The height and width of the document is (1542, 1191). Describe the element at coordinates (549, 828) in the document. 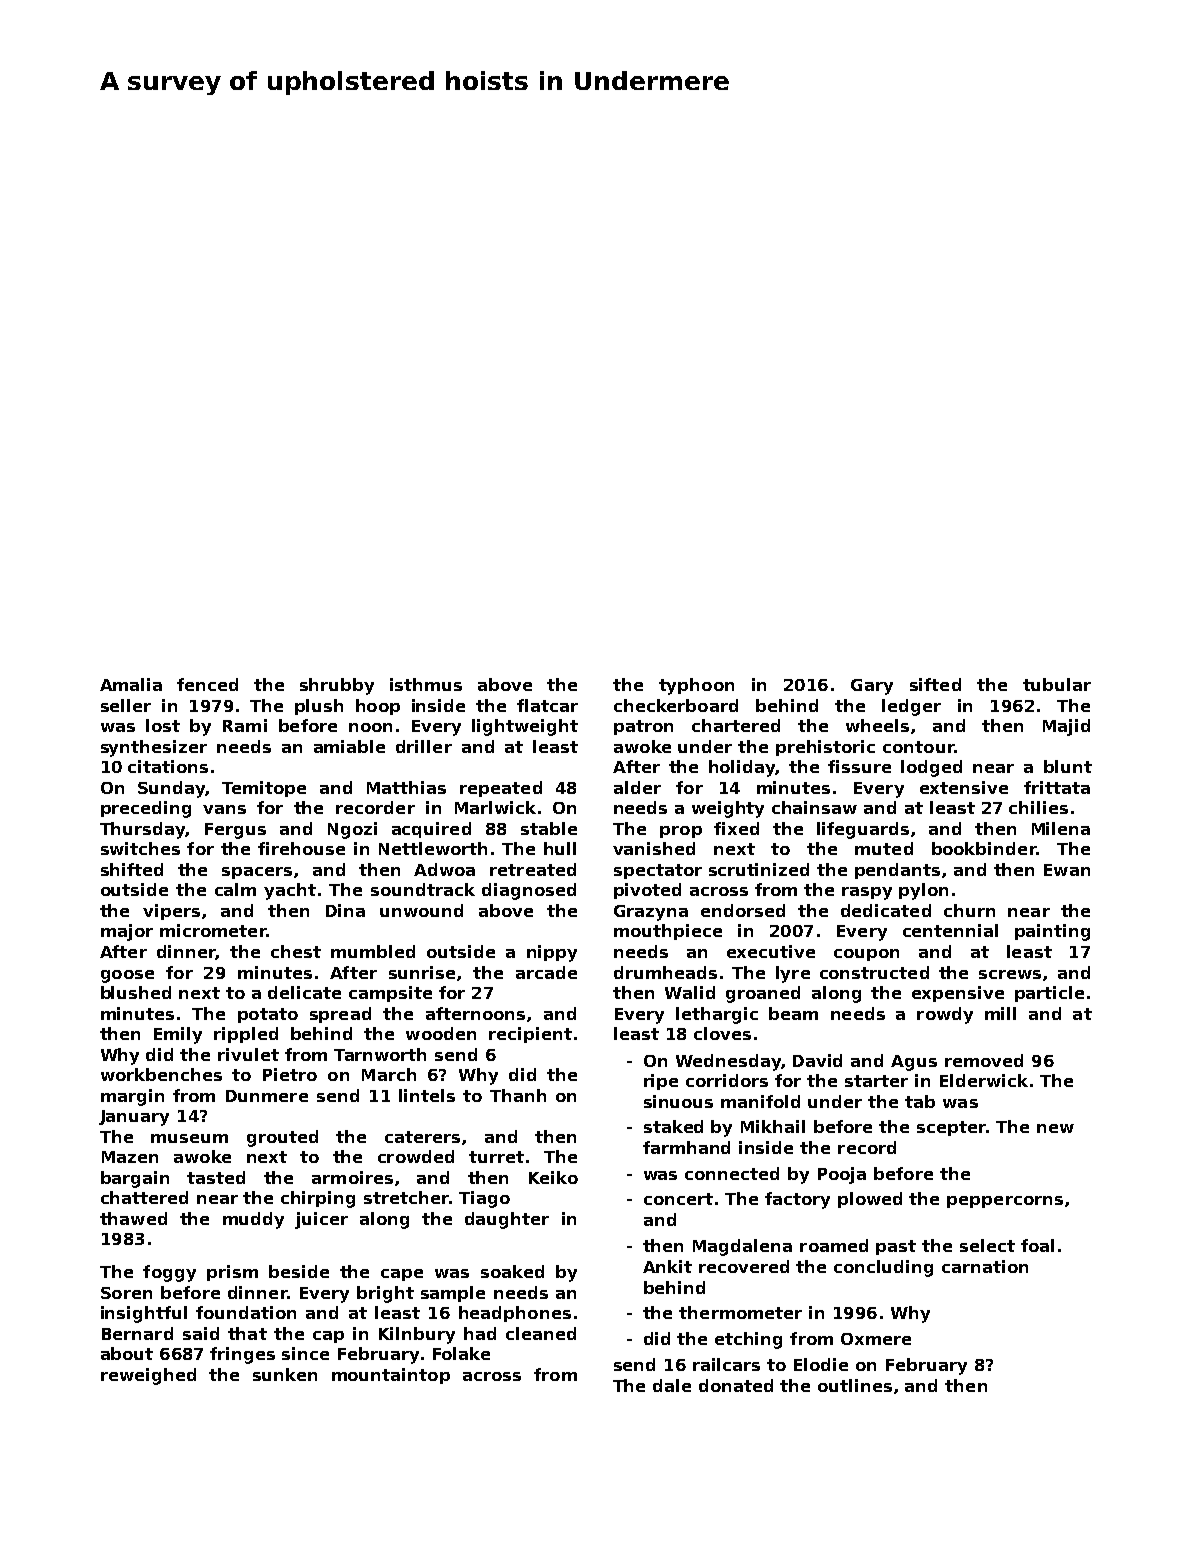

I see `stable` at that location.
